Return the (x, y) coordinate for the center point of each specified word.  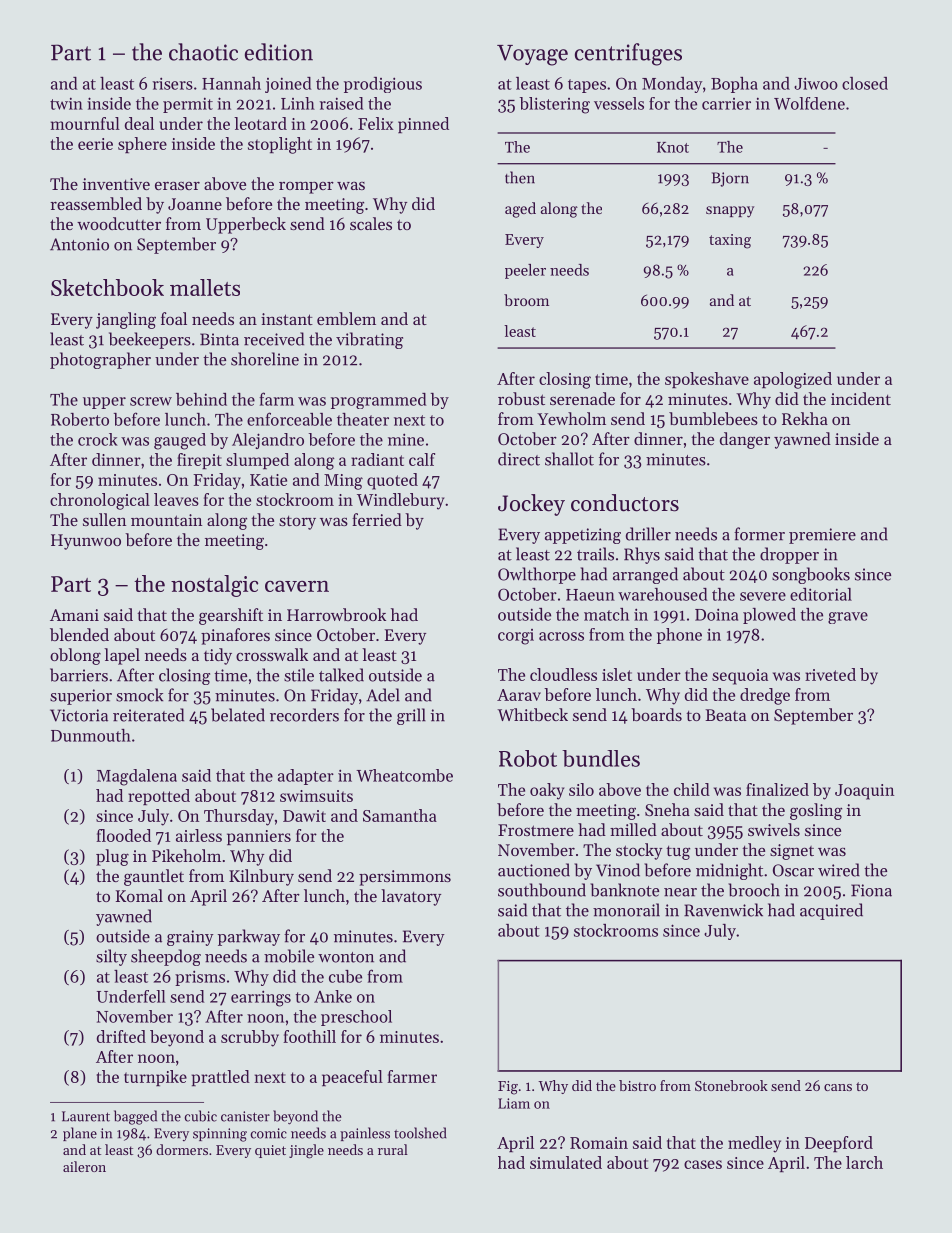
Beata (725, 715)
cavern (297, 586)
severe (763, 596)
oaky (547, 791)
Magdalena (137, 777)
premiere (822, 536)
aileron (84, 1166)
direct (519, 459)
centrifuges (628, 54)
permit (188, 105)
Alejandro (268, 441)
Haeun (590, 595)
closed (865, 83)
